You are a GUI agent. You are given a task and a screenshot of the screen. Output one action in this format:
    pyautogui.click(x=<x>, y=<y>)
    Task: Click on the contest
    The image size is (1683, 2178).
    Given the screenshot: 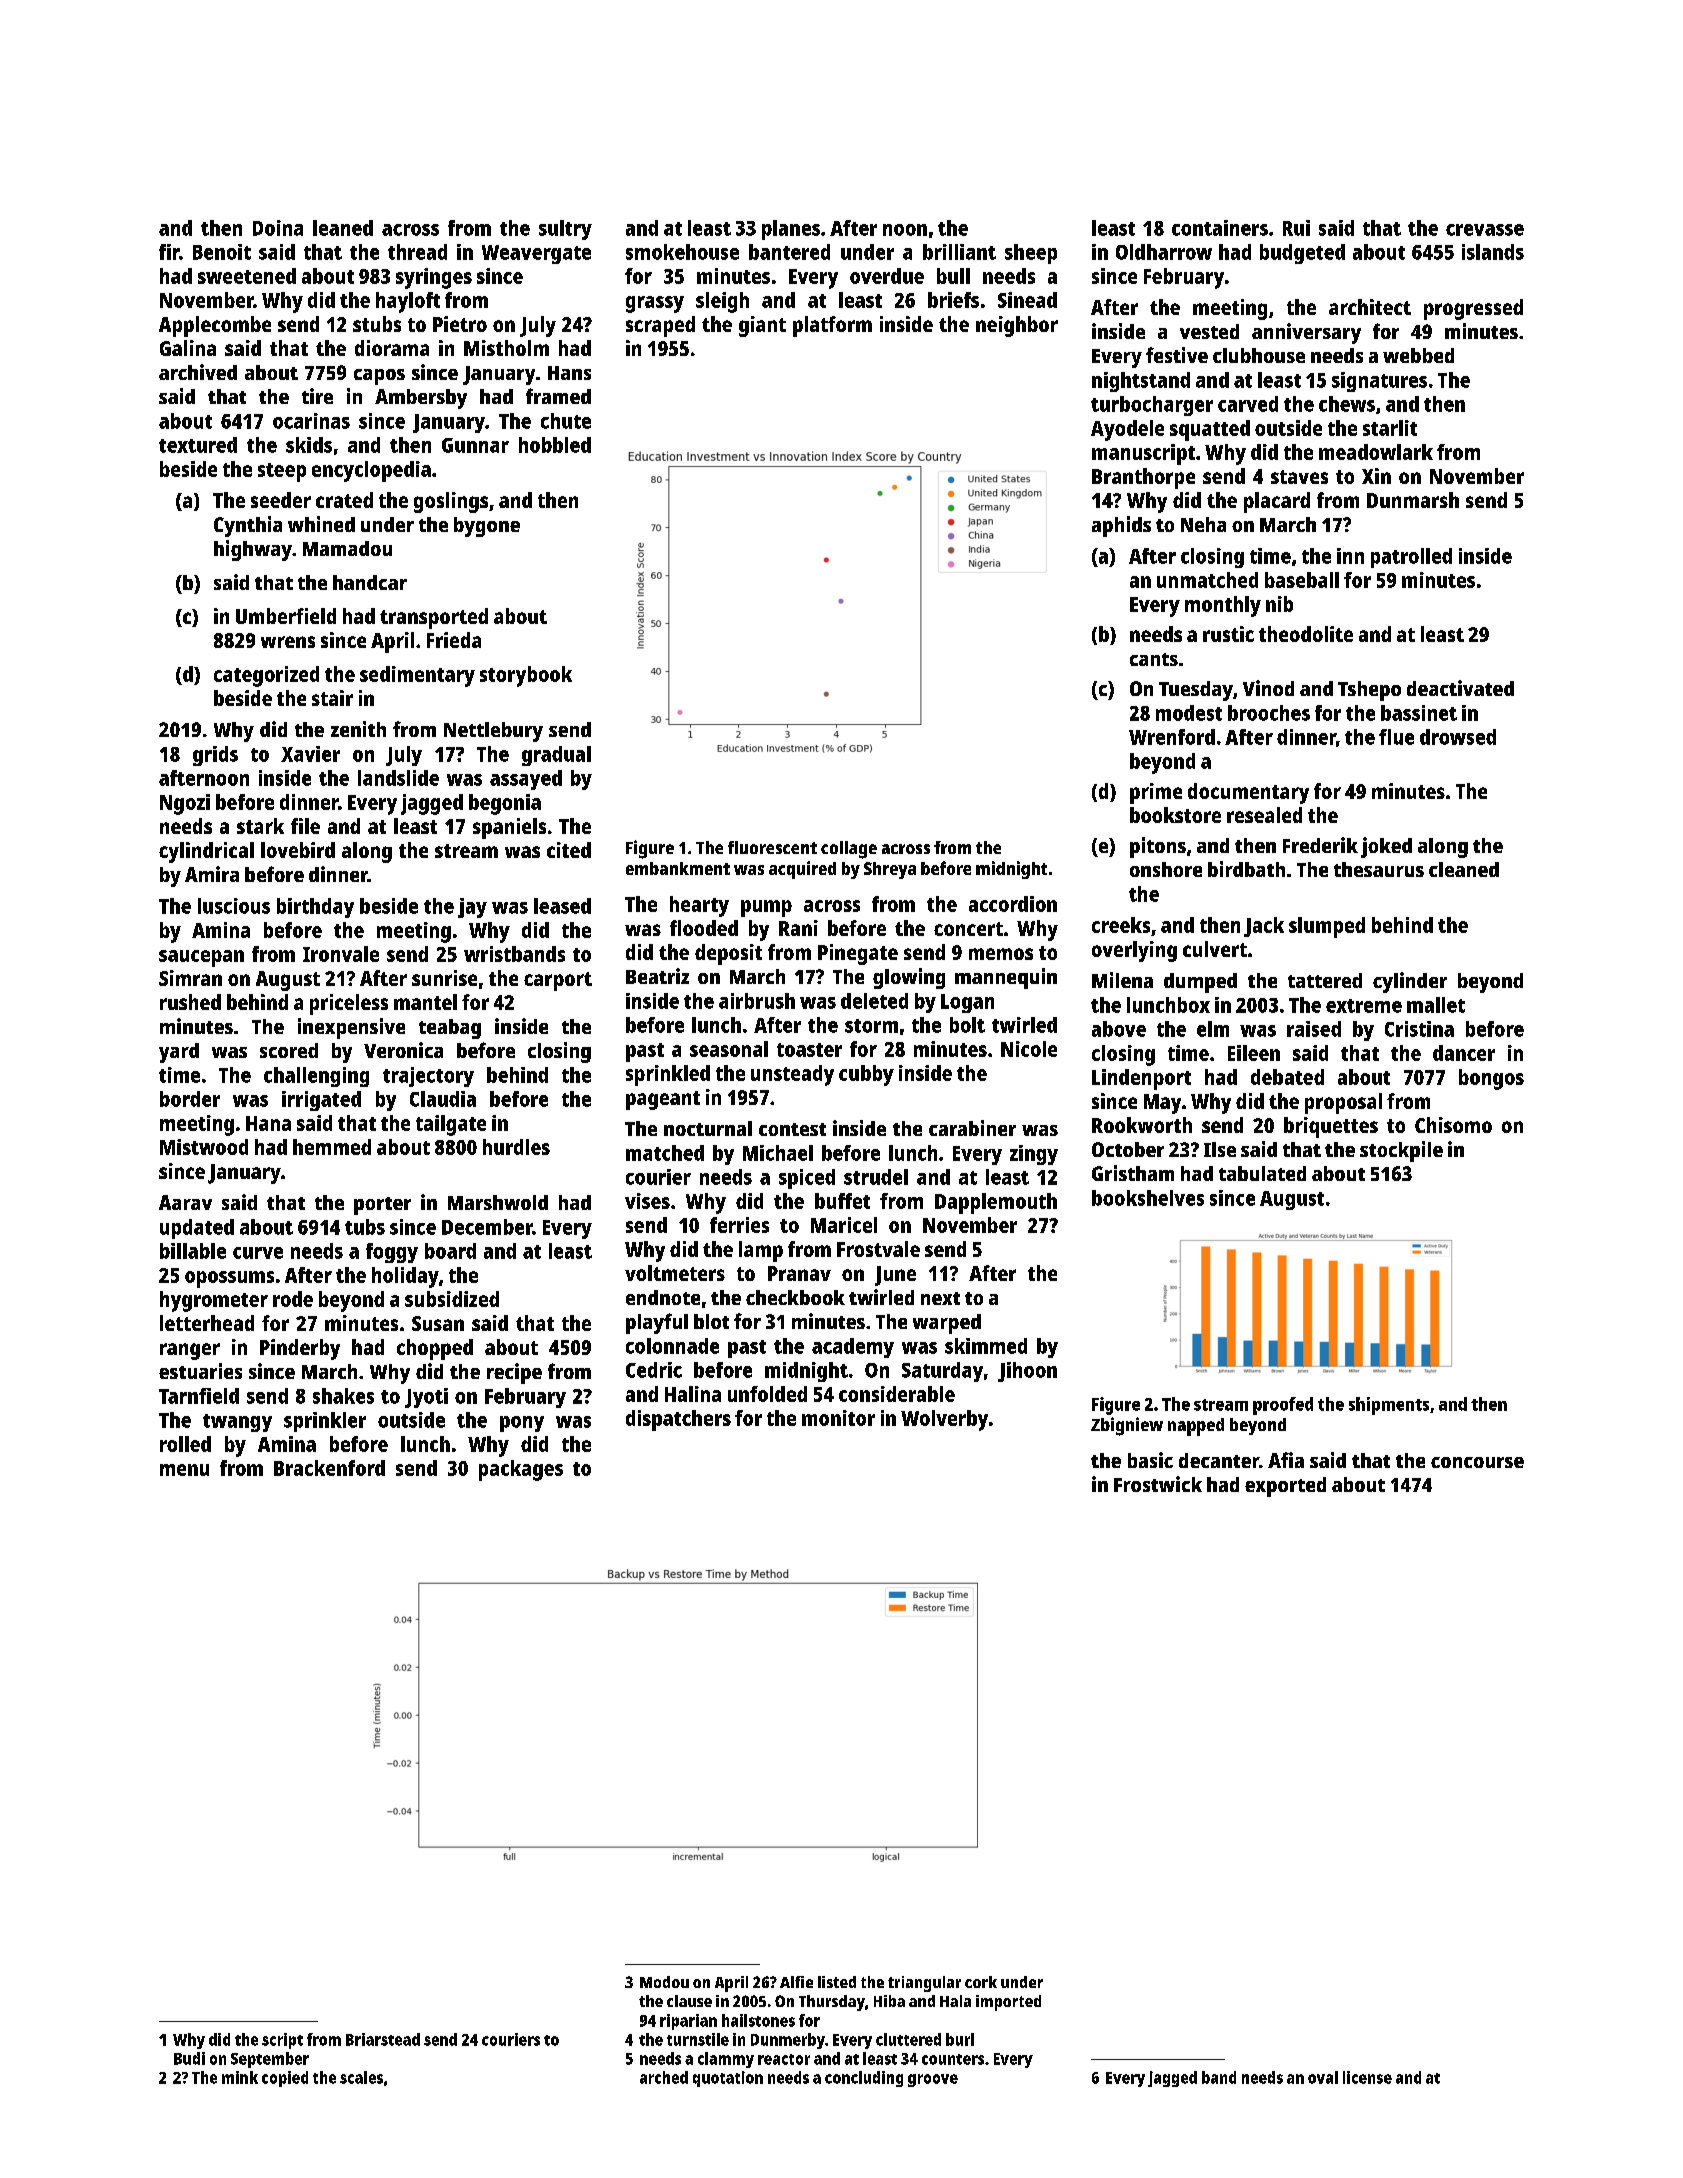 What is the action you would take?
    pyautogui.click(x=792, y=1129)
